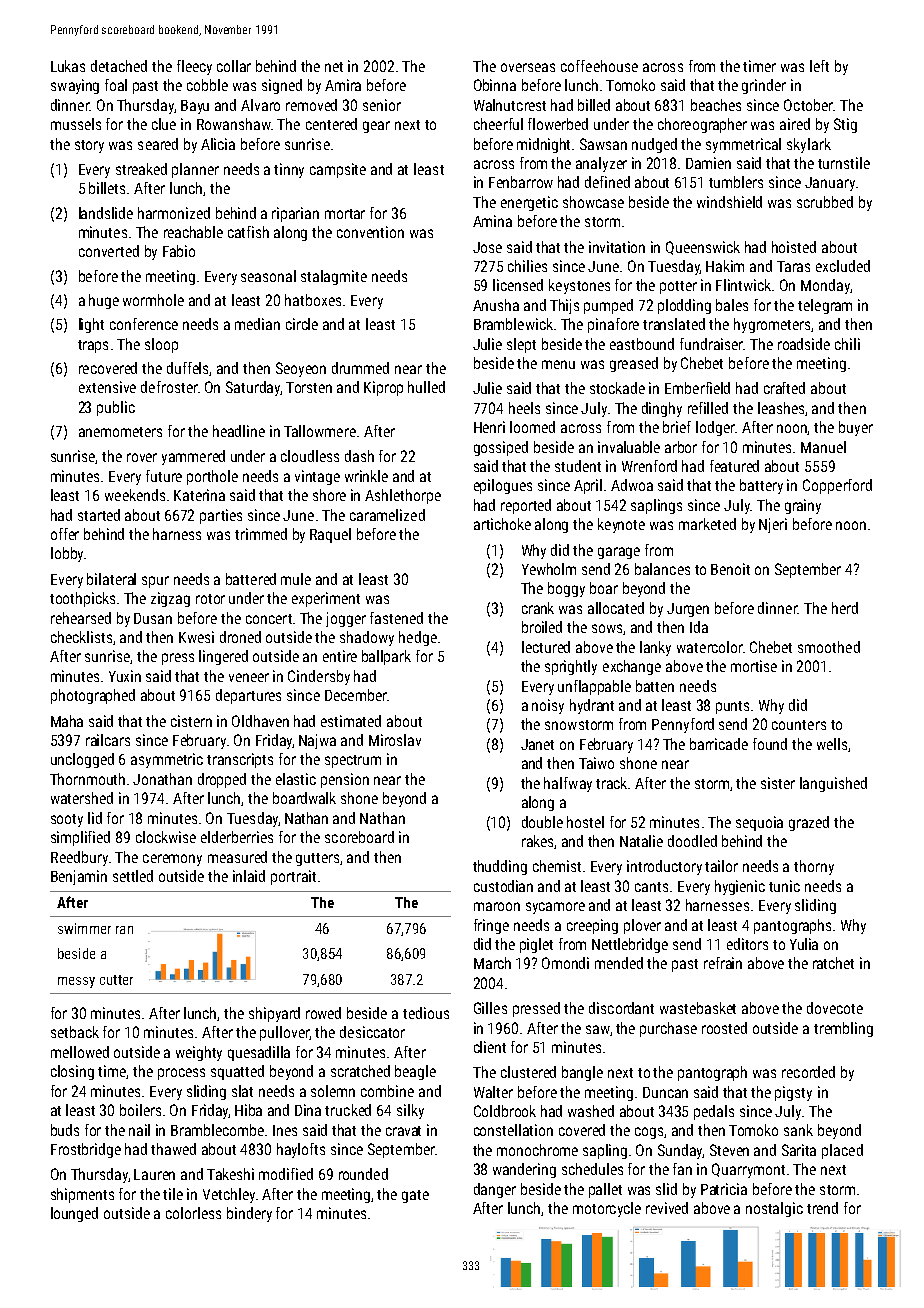 Image resolution: width=924 pixels, height=1308 pixels. I want to click on invitation, so click(617, 247).
